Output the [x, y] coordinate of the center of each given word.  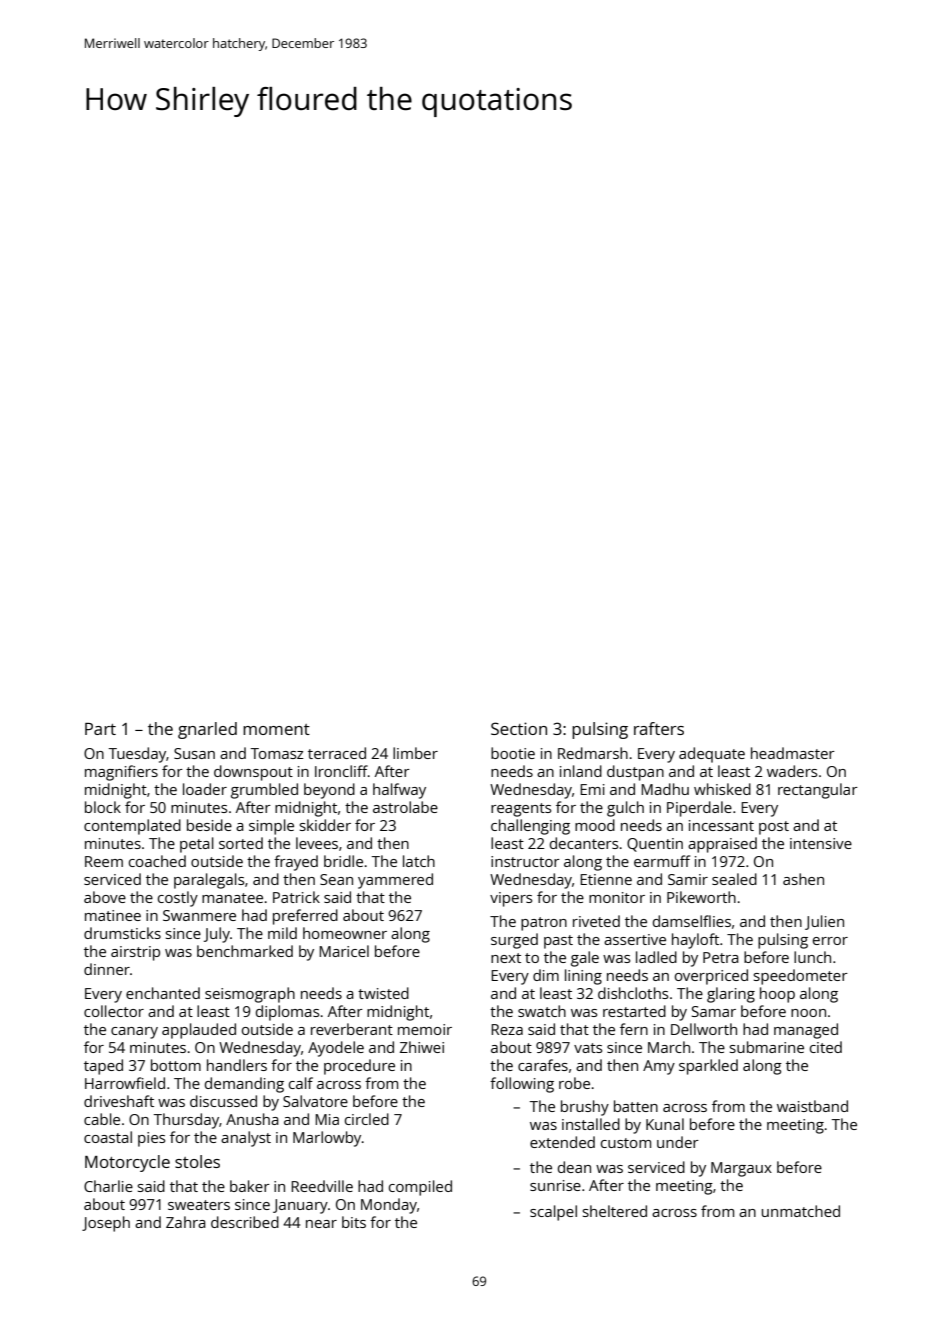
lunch [812, 957]
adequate [712, 755]
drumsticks [122, 933]
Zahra [186, 1222]
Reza [507, 1029]
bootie [513, 753]
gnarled [207, 730]
